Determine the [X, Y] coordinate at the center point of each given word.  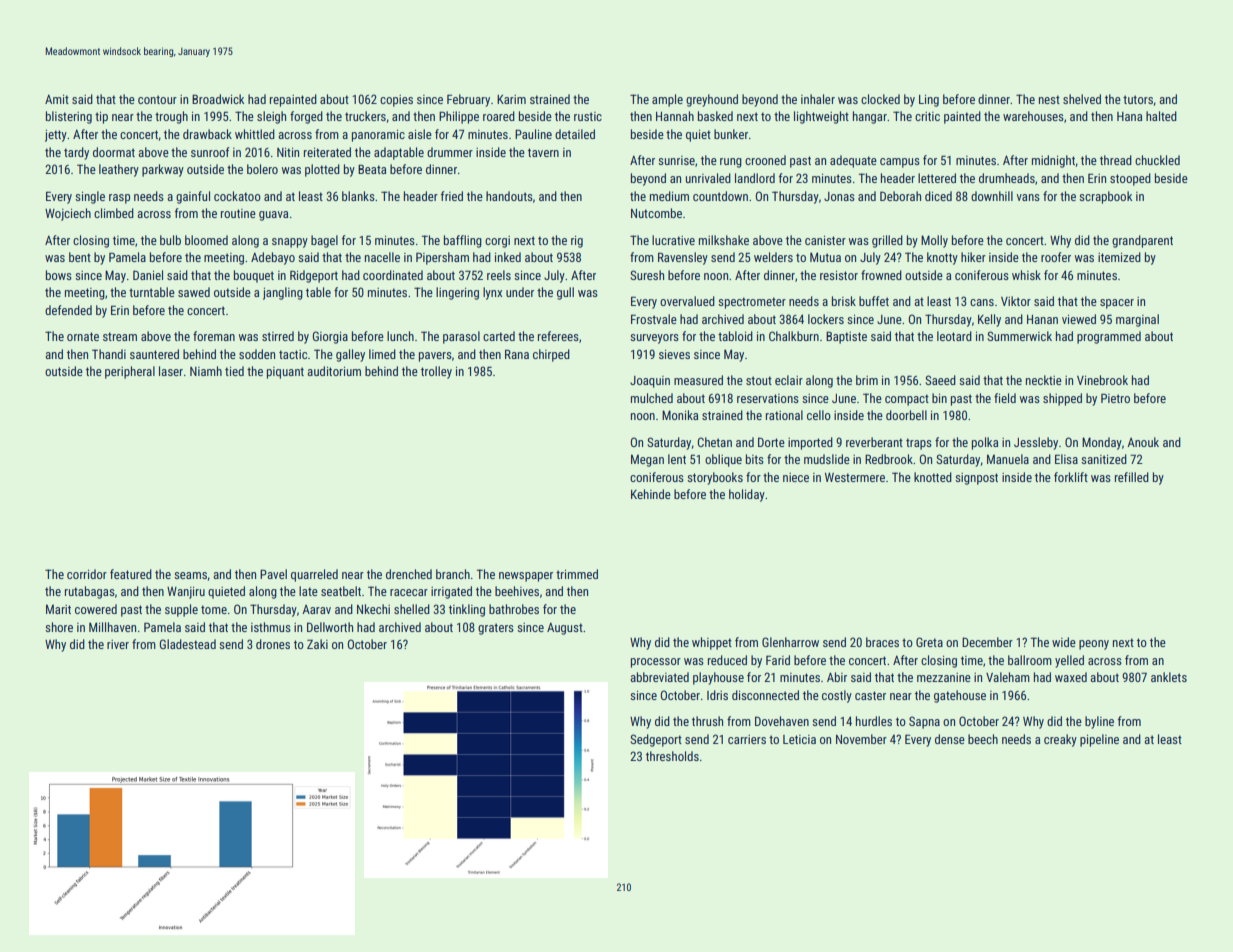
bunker [731, 134]
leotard [954, 336]
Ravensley [683, 258]
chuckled [1157, 160]
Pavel [273, 574]
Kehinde [651, 494]
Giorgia [330, 337]
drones [273, 644]
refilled [1132, 477]
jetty [56, 136]
